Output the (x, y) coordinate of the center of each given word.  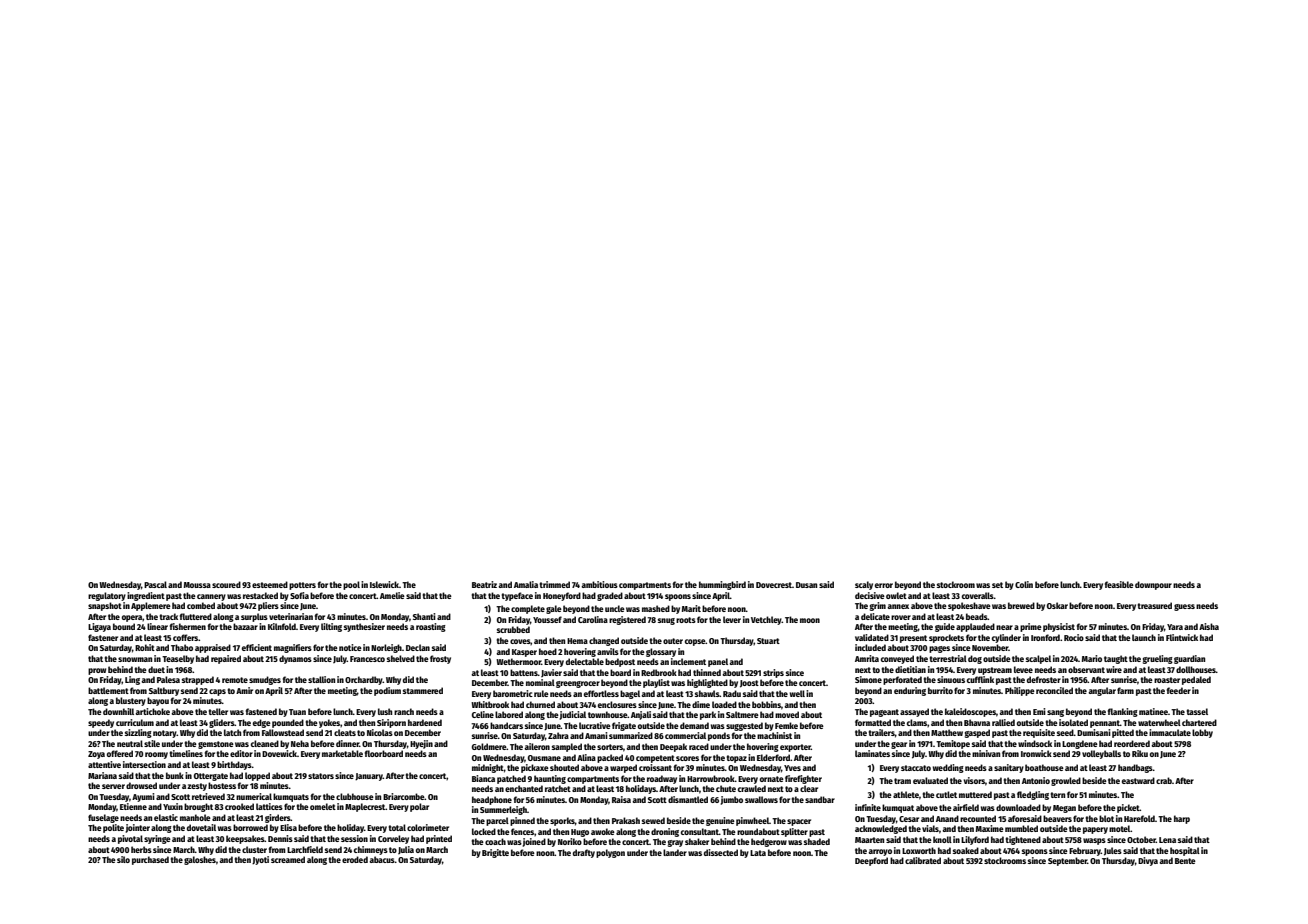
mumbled (1021, 828)
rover (901, 617)
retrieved (208, 796)
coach (495, 841)
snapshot (105, 606)
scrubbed (513, 629)
